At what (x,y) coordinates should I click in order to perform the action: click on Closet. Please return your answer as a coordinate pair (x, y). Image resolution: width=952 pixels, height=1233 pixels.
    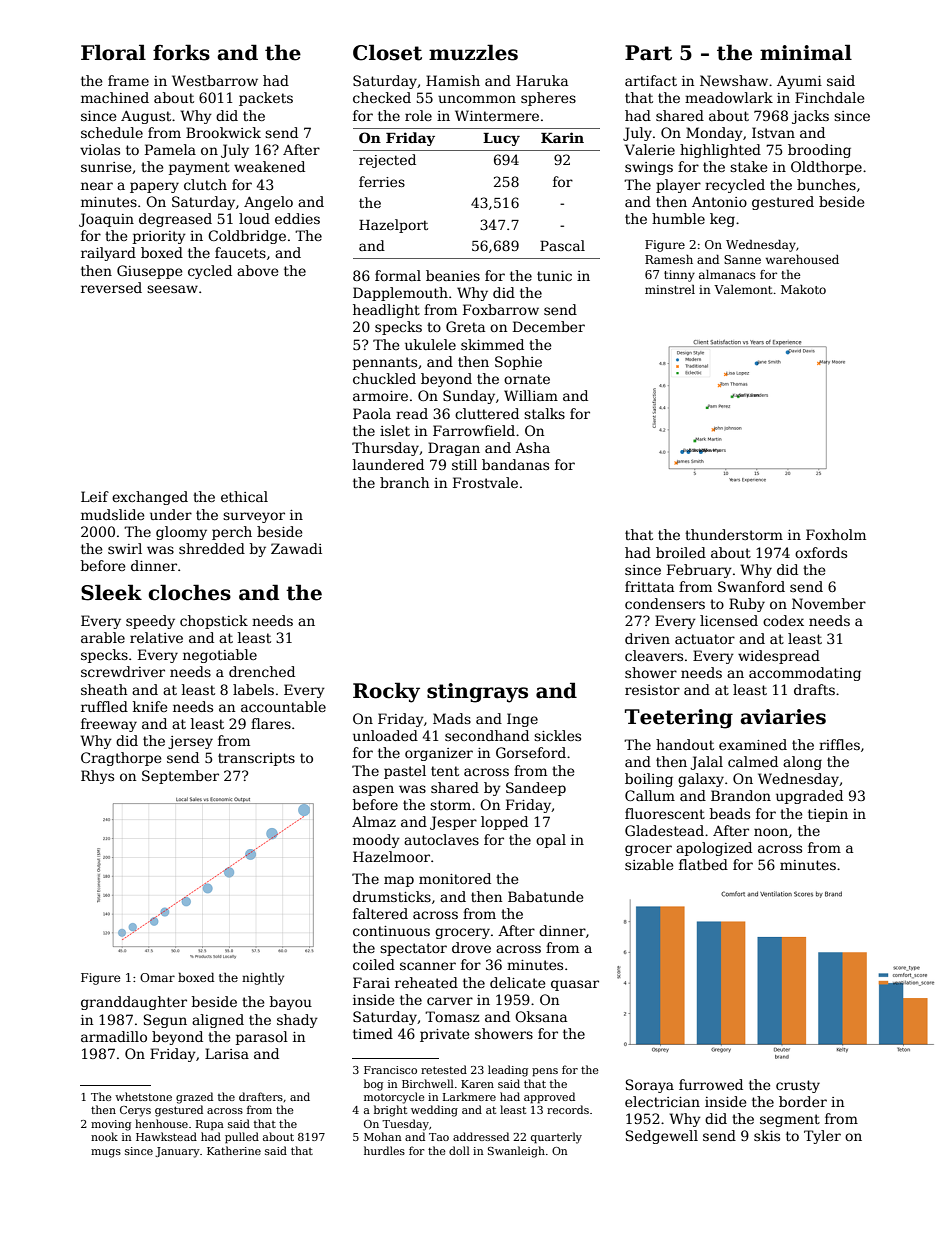
    Looking at the image, I should click on (387, 52).
